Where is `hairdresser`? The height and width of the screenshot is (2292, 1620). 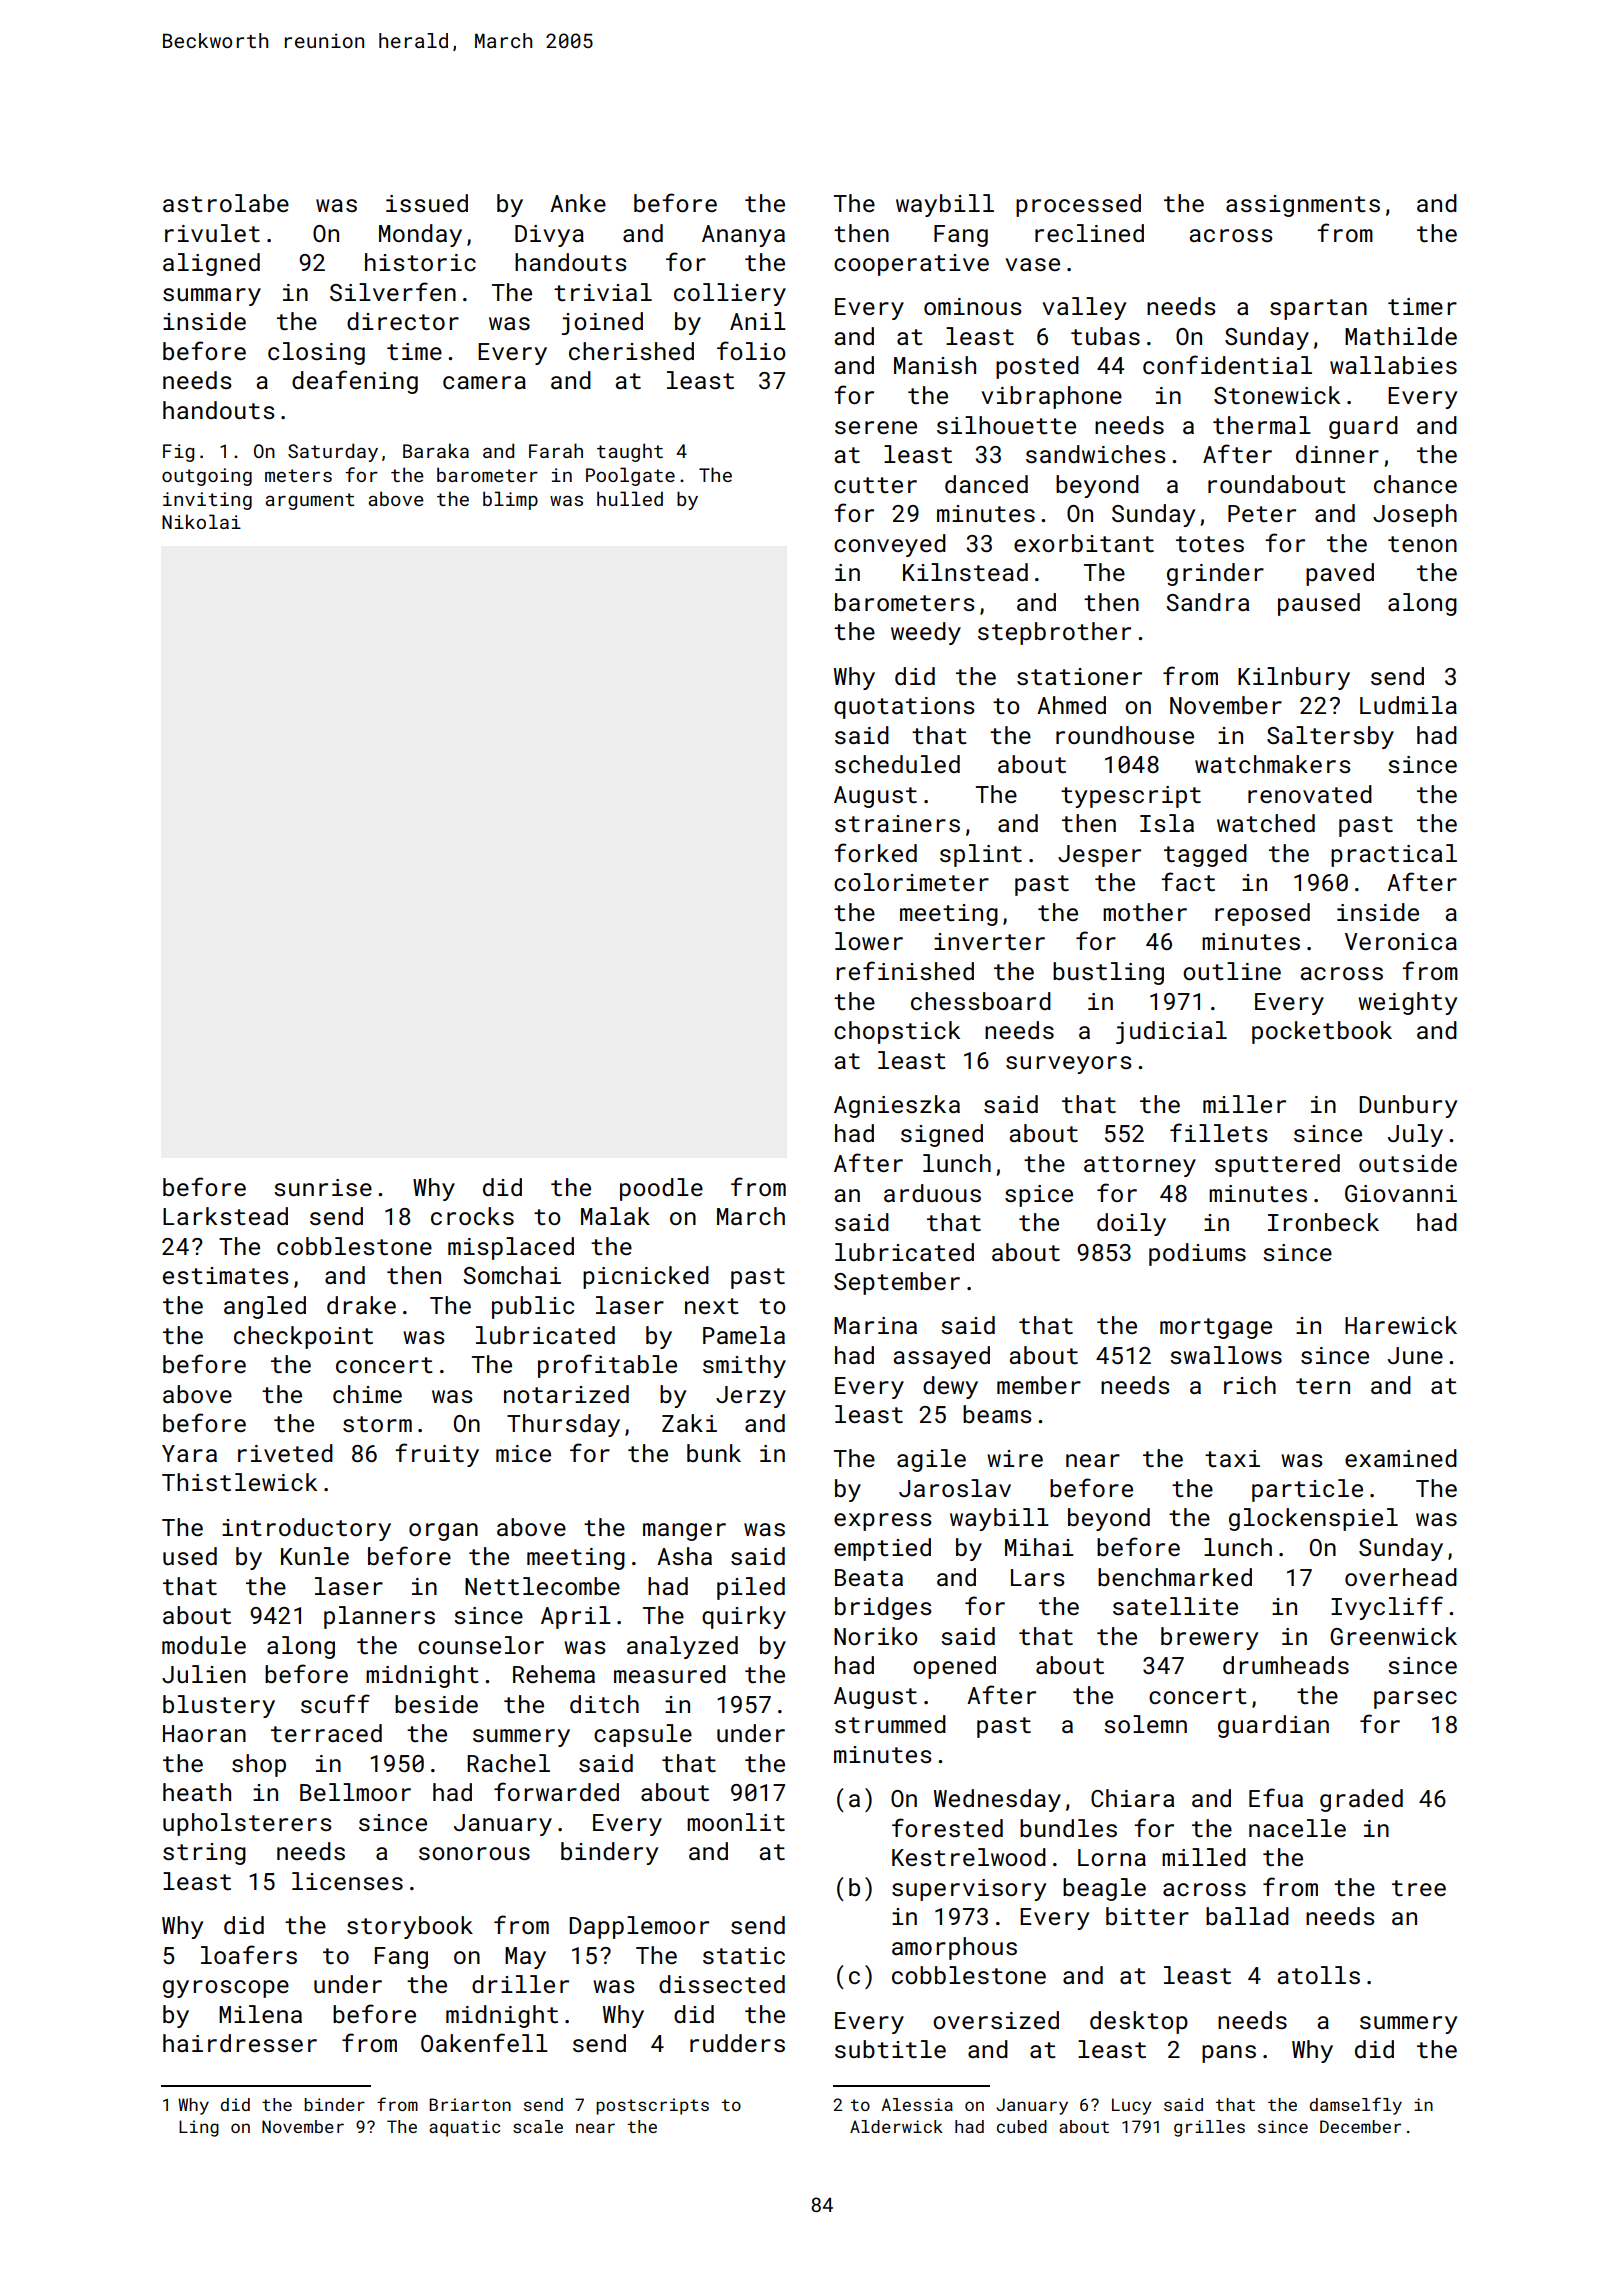 hairdresser is located at coordinates (240, 2043).
